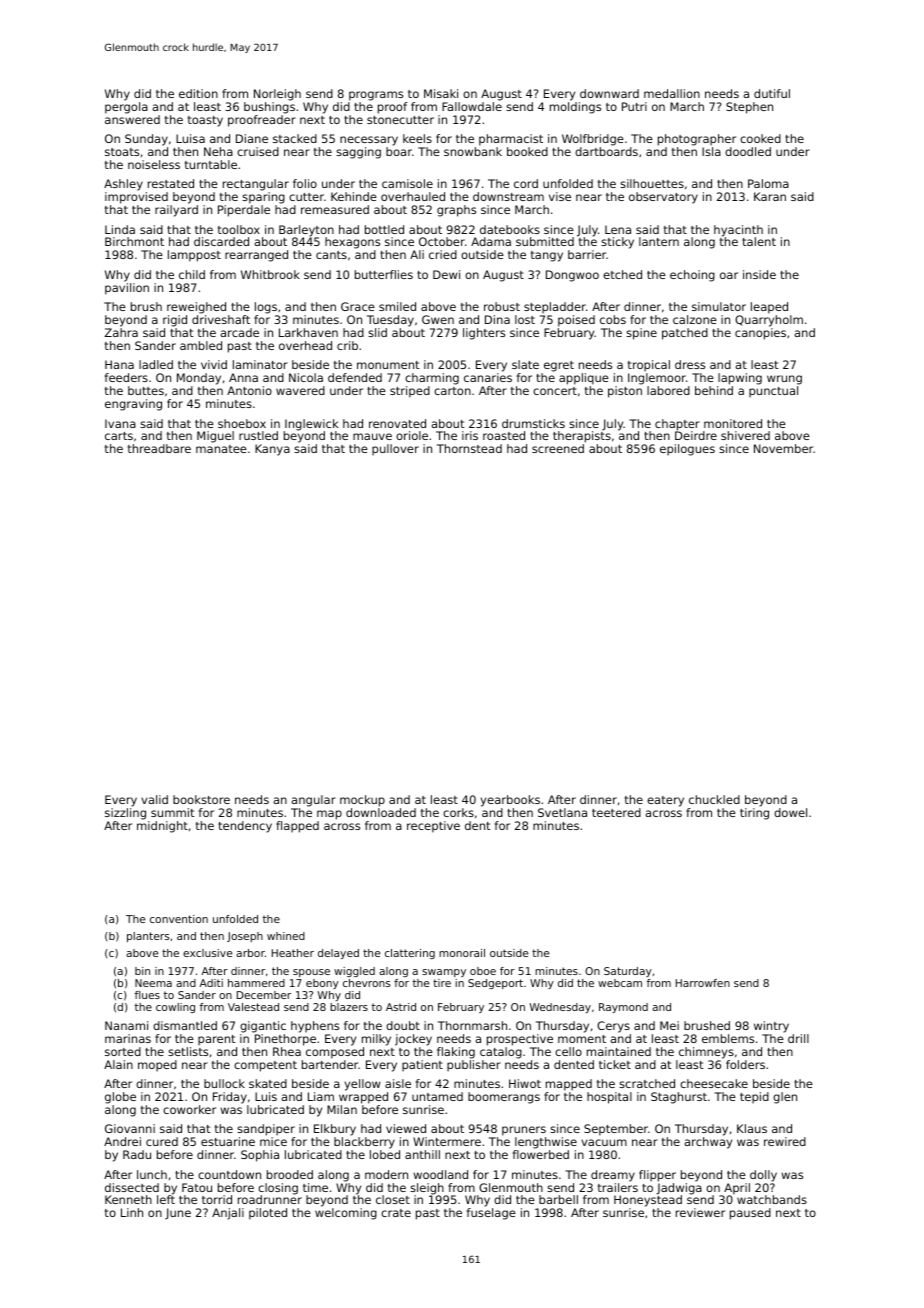  Describe the element at coordinates (469, 448) in the screenshot. I see `Thornstead` at that location.
